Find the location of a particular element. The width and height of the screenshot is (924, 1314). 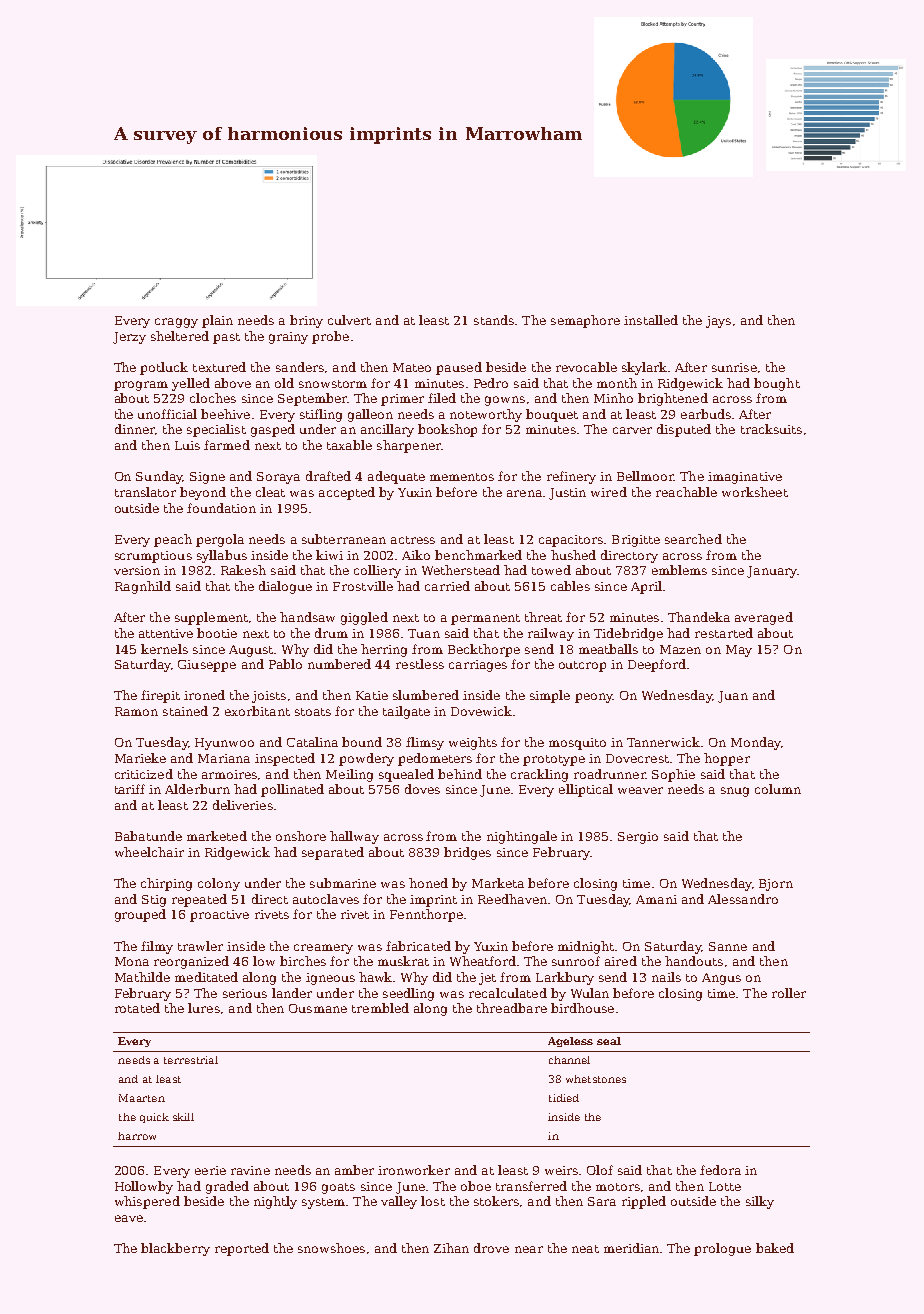

lures is located at coordinates (204, 1008).
